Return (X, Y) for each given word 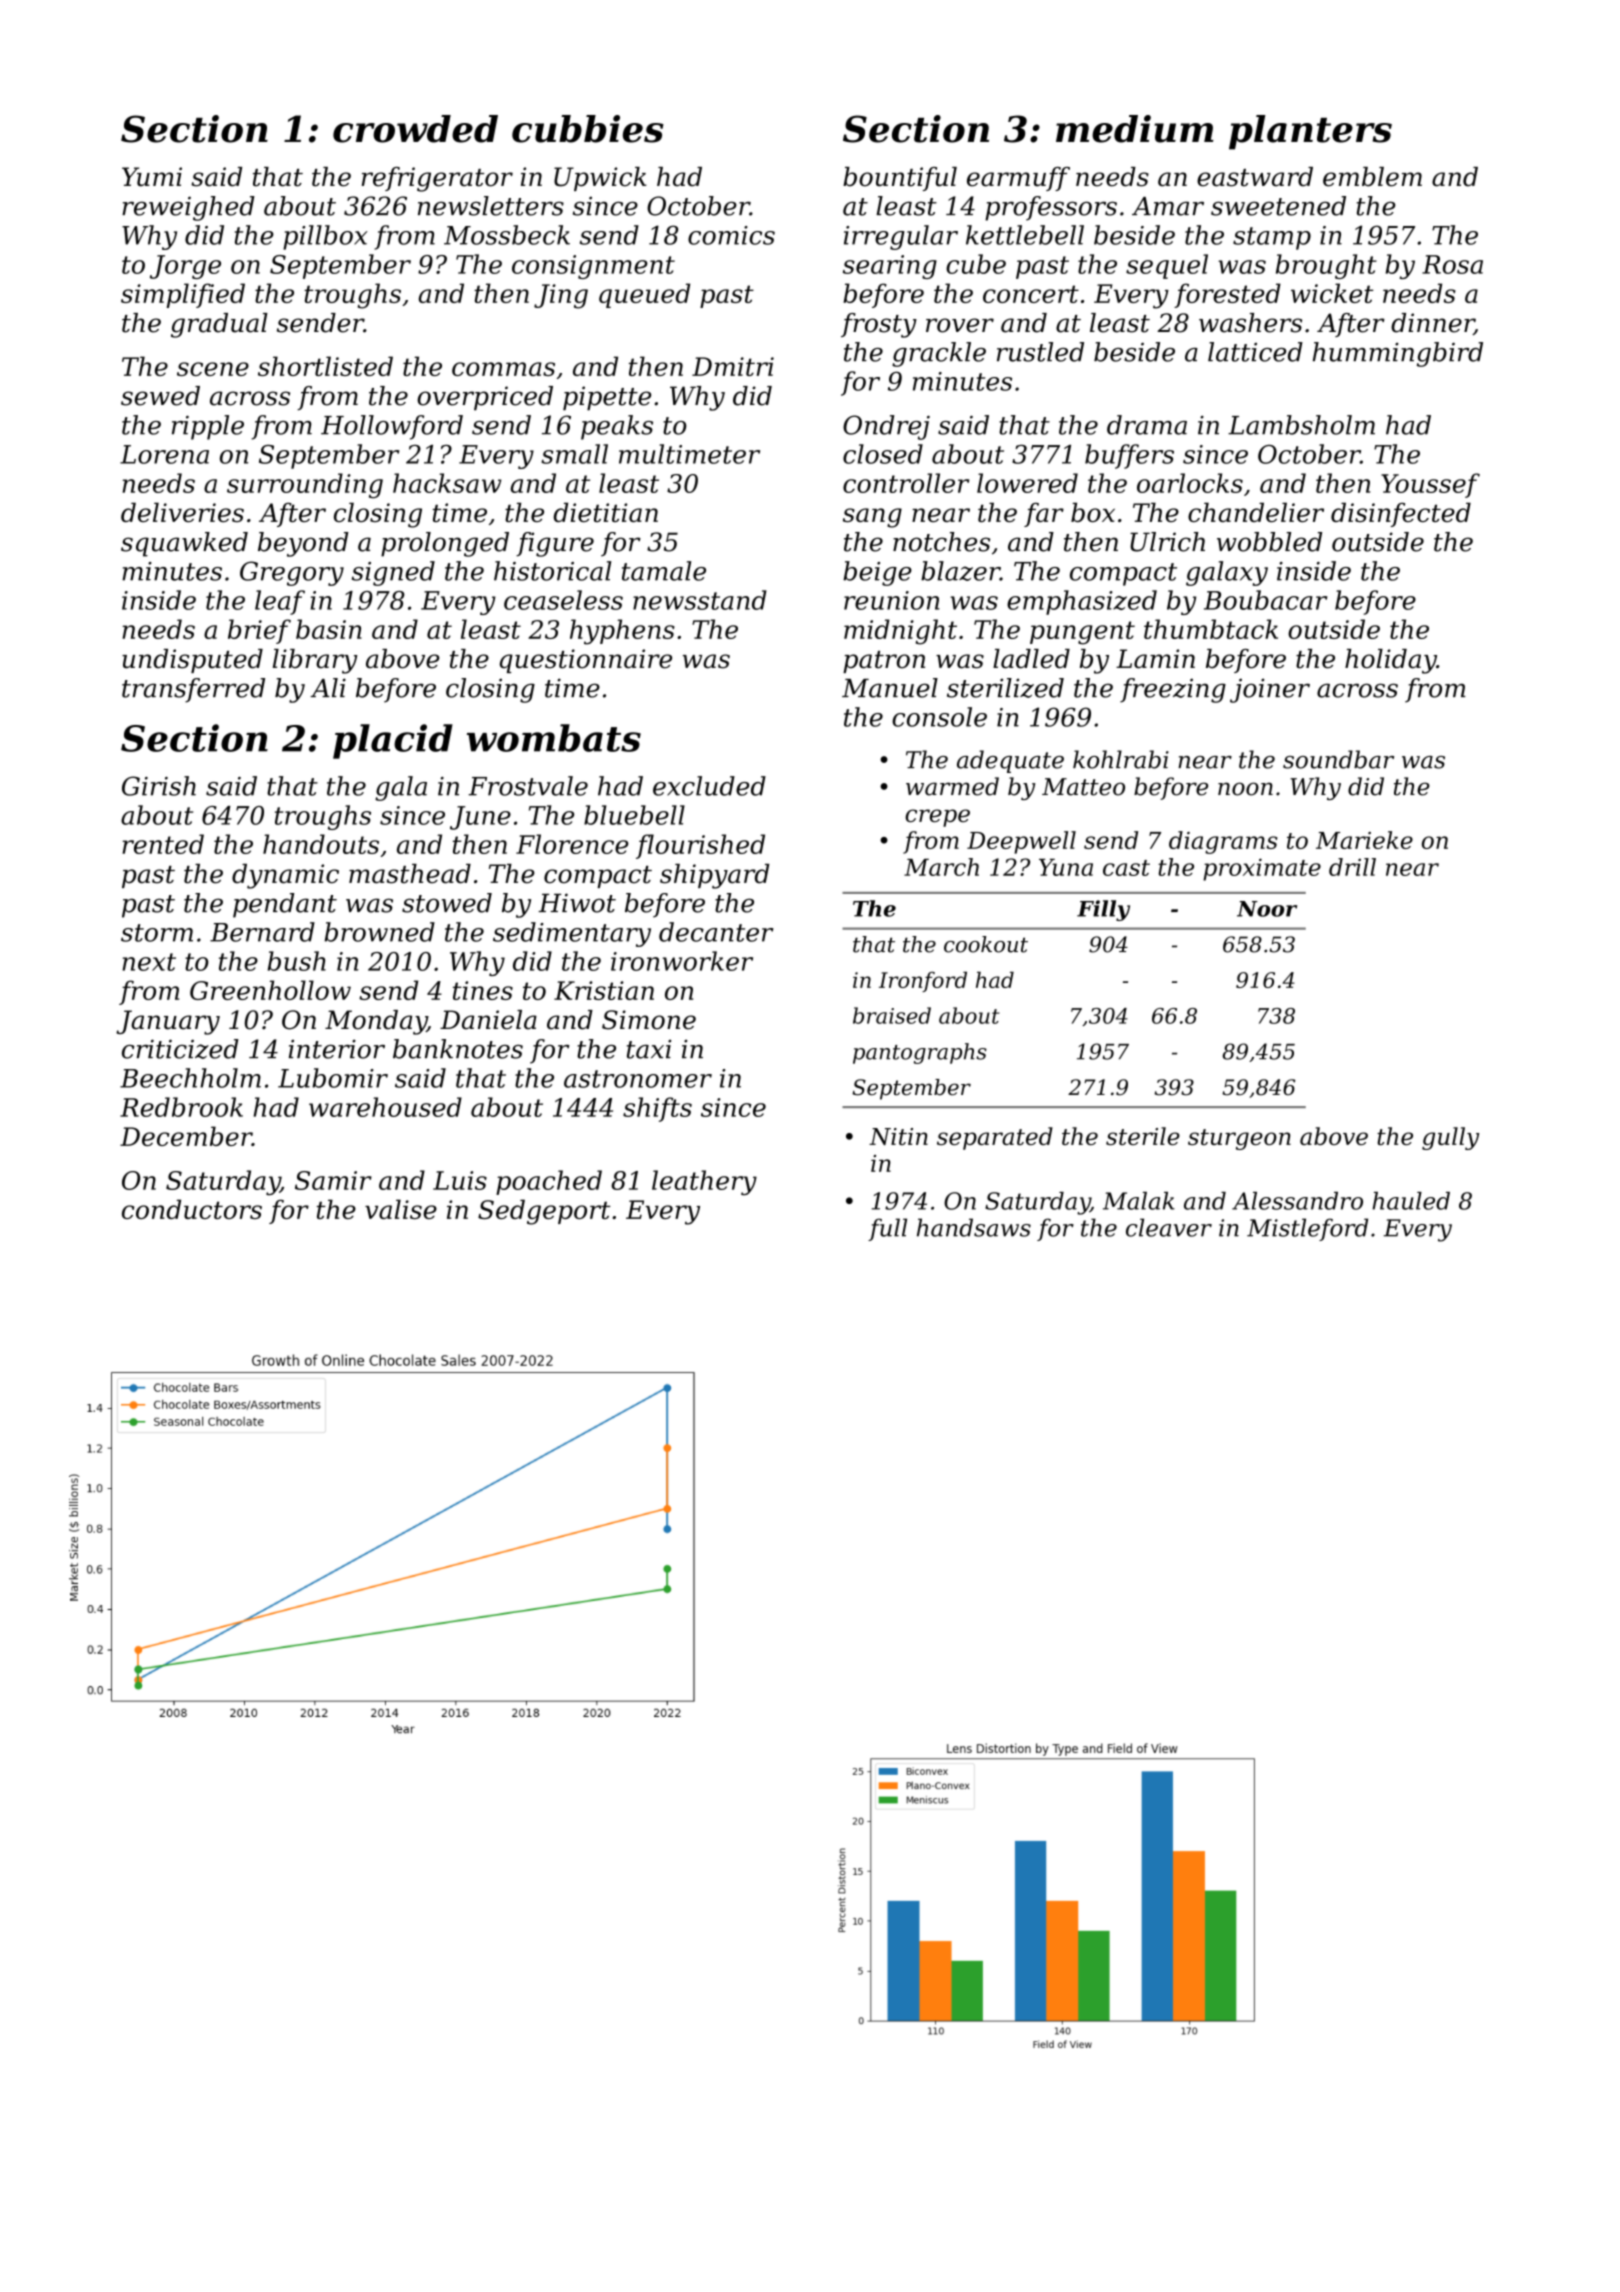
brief (259, 631)
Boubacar (1265, 600)
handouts (321, 844)
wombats (554, 738)
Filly (1103, 910)
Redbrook (181, 1107)
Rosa (1452, 264)
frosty (879, 325)
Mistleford (1307, 1229)
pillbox (325, 237)
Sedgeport (544, 1212)
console (939, 717)
